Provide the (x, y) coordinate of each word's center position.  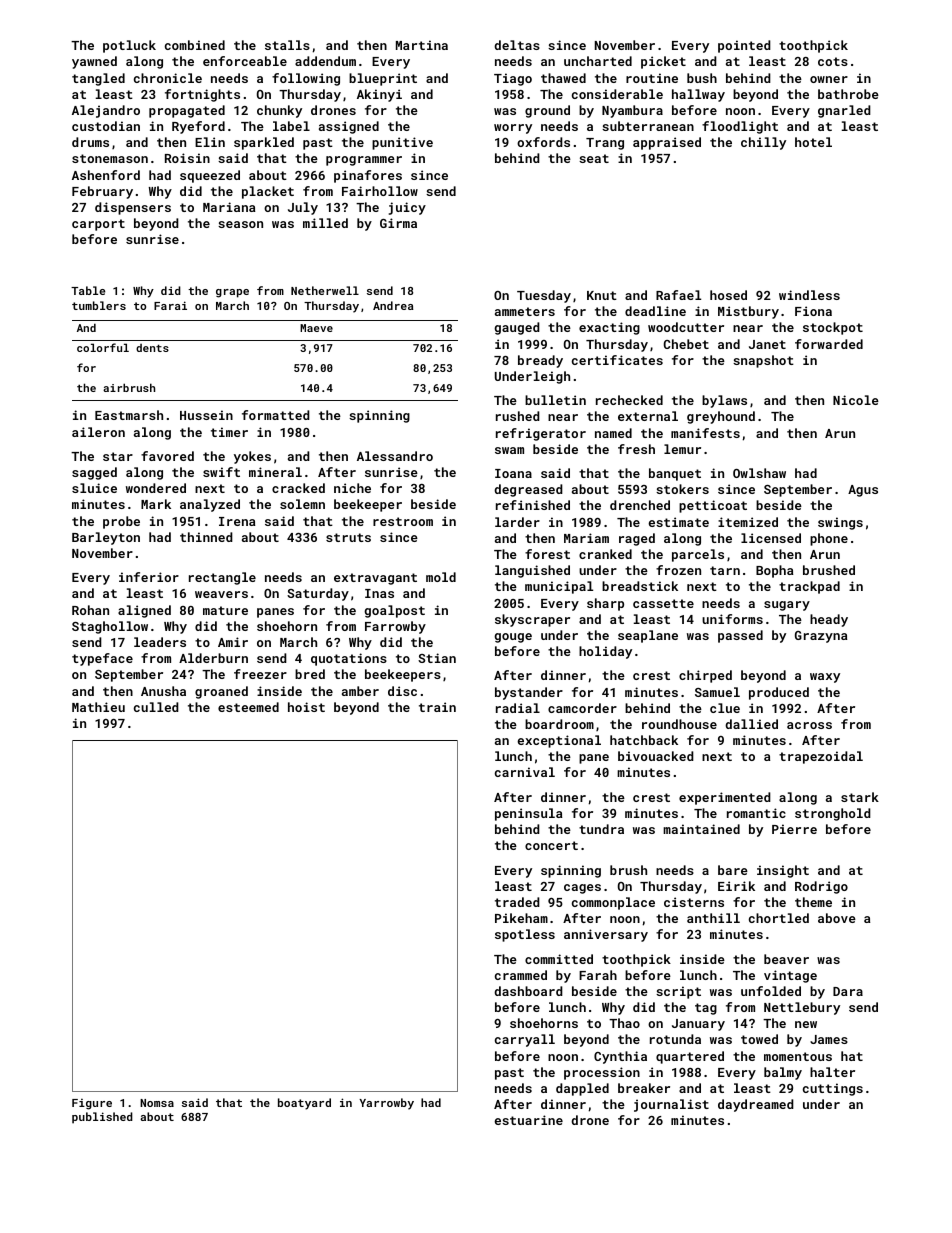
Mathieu (98, 707)
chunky (279, 111)
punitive (402, 143)
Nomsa (157, 1103)
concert (551, 845)
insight (783, 871)
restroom (403, 521)
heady (829, 620)
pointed (744, 46)
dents (152, 348)
